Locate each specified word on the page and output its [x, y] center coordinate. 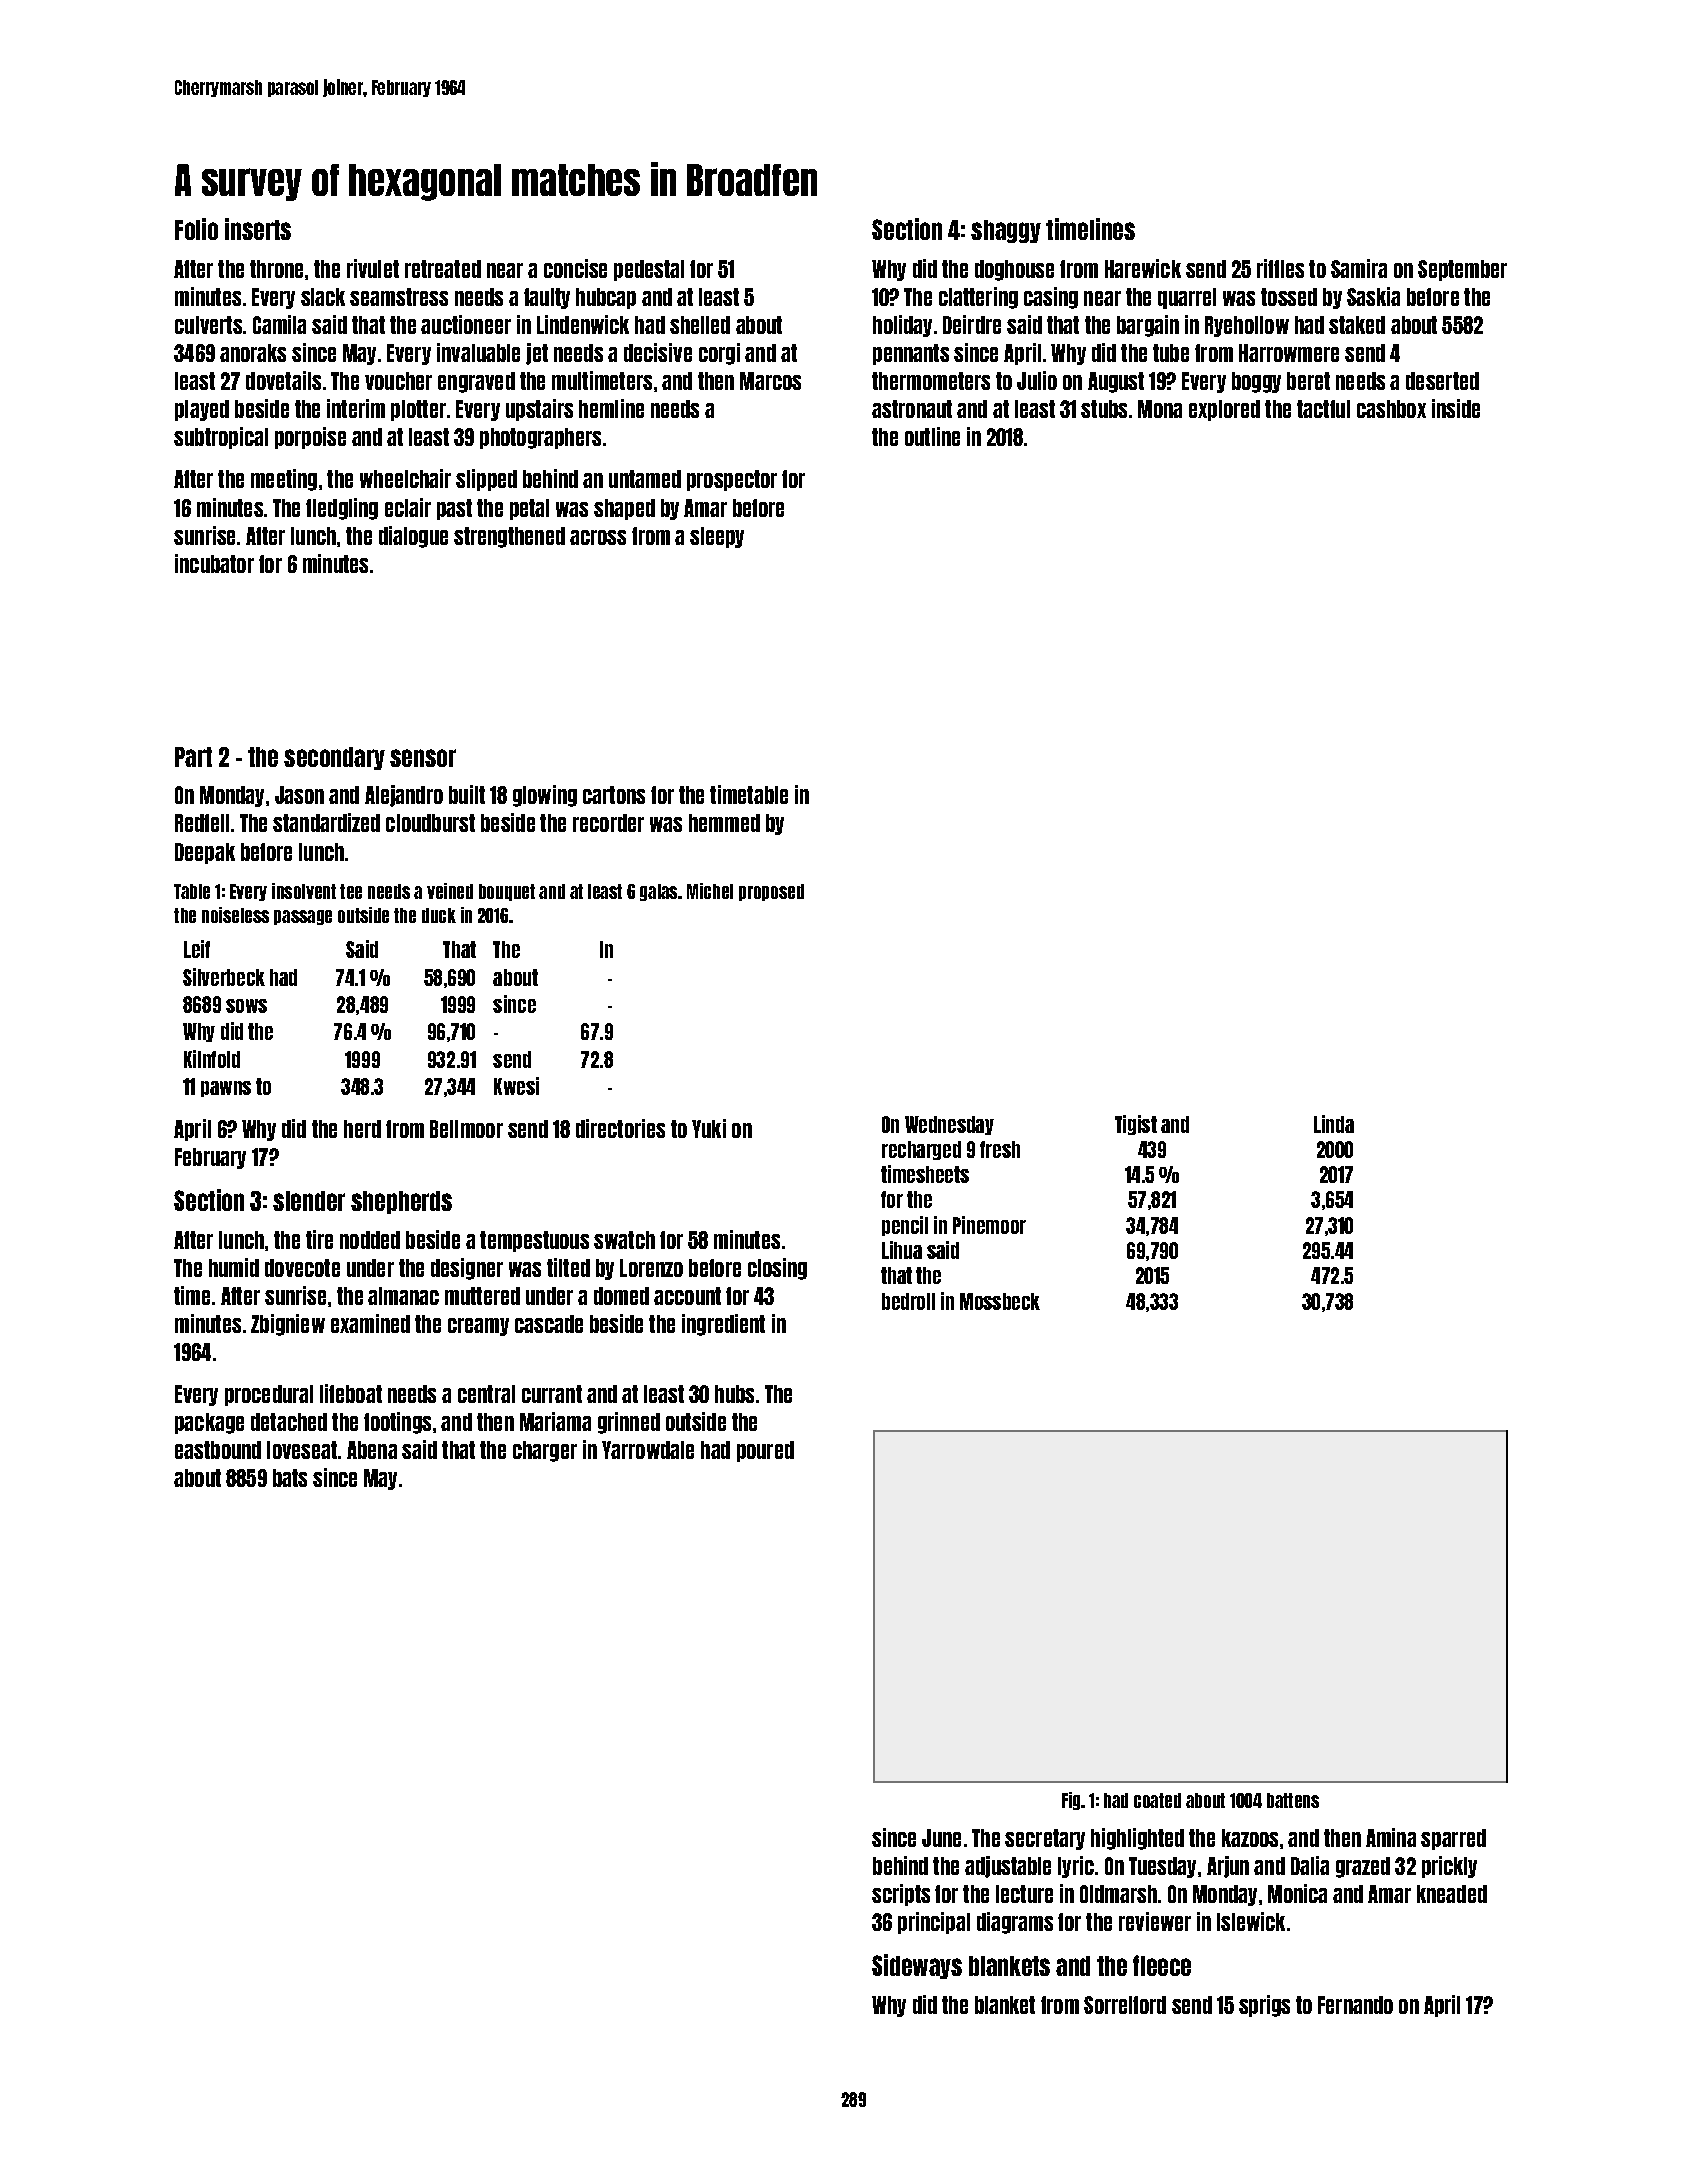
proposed [771, 892]
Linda [1334, 1124]
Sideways [917, 1966]
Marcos [770, 381]
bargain [1148, 326]
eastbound [218, 1450]
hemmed [724, 823]
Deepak [205, 853]
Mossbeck [1000, 1301]
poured [765, 1451]
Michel [710, 891]
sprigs [1264, 2006]
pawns [226, 1089]
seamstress [399, 297]
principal [934, 1923]
